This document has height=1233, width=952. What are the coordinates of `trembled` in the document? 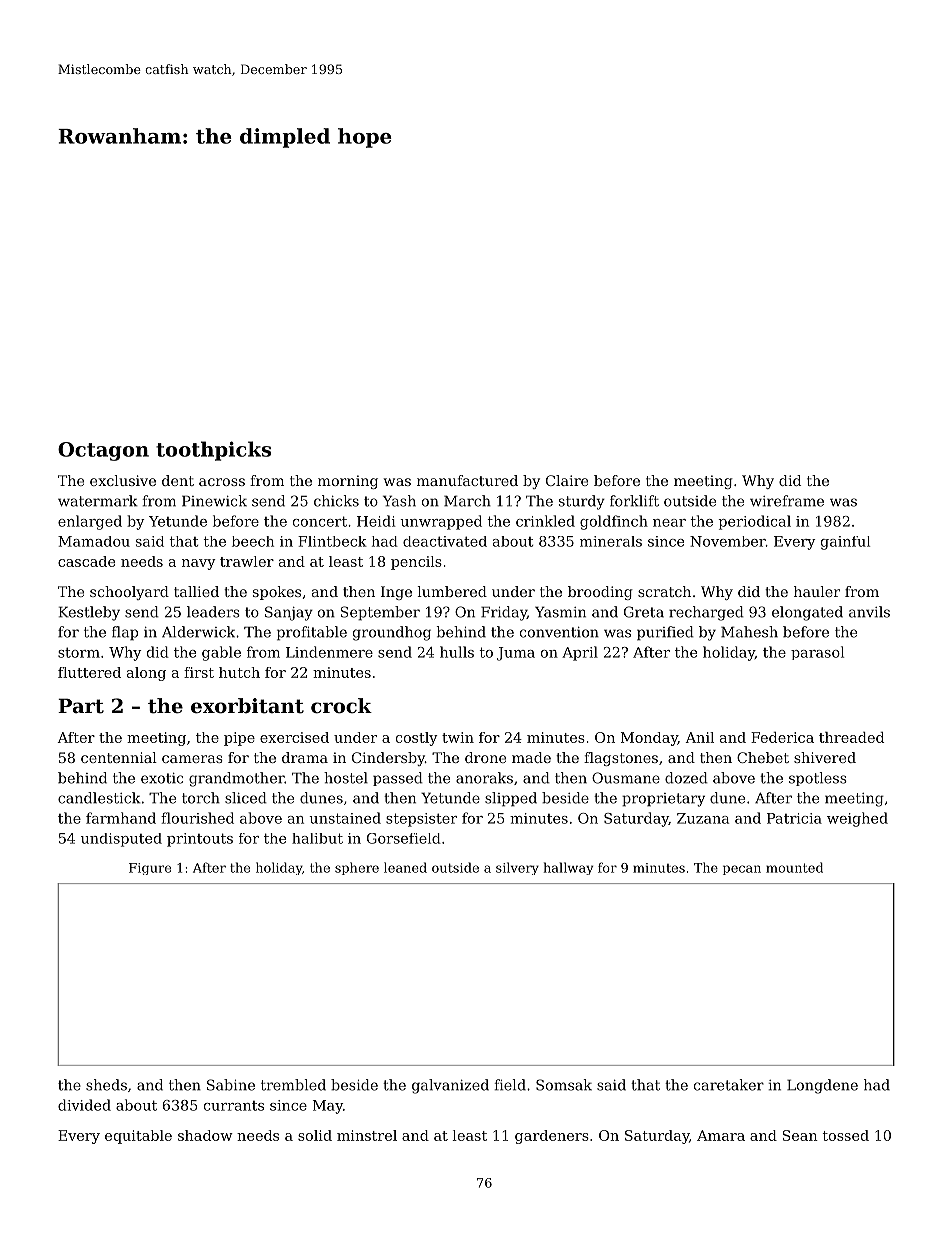 It's located at (293, 1085).
